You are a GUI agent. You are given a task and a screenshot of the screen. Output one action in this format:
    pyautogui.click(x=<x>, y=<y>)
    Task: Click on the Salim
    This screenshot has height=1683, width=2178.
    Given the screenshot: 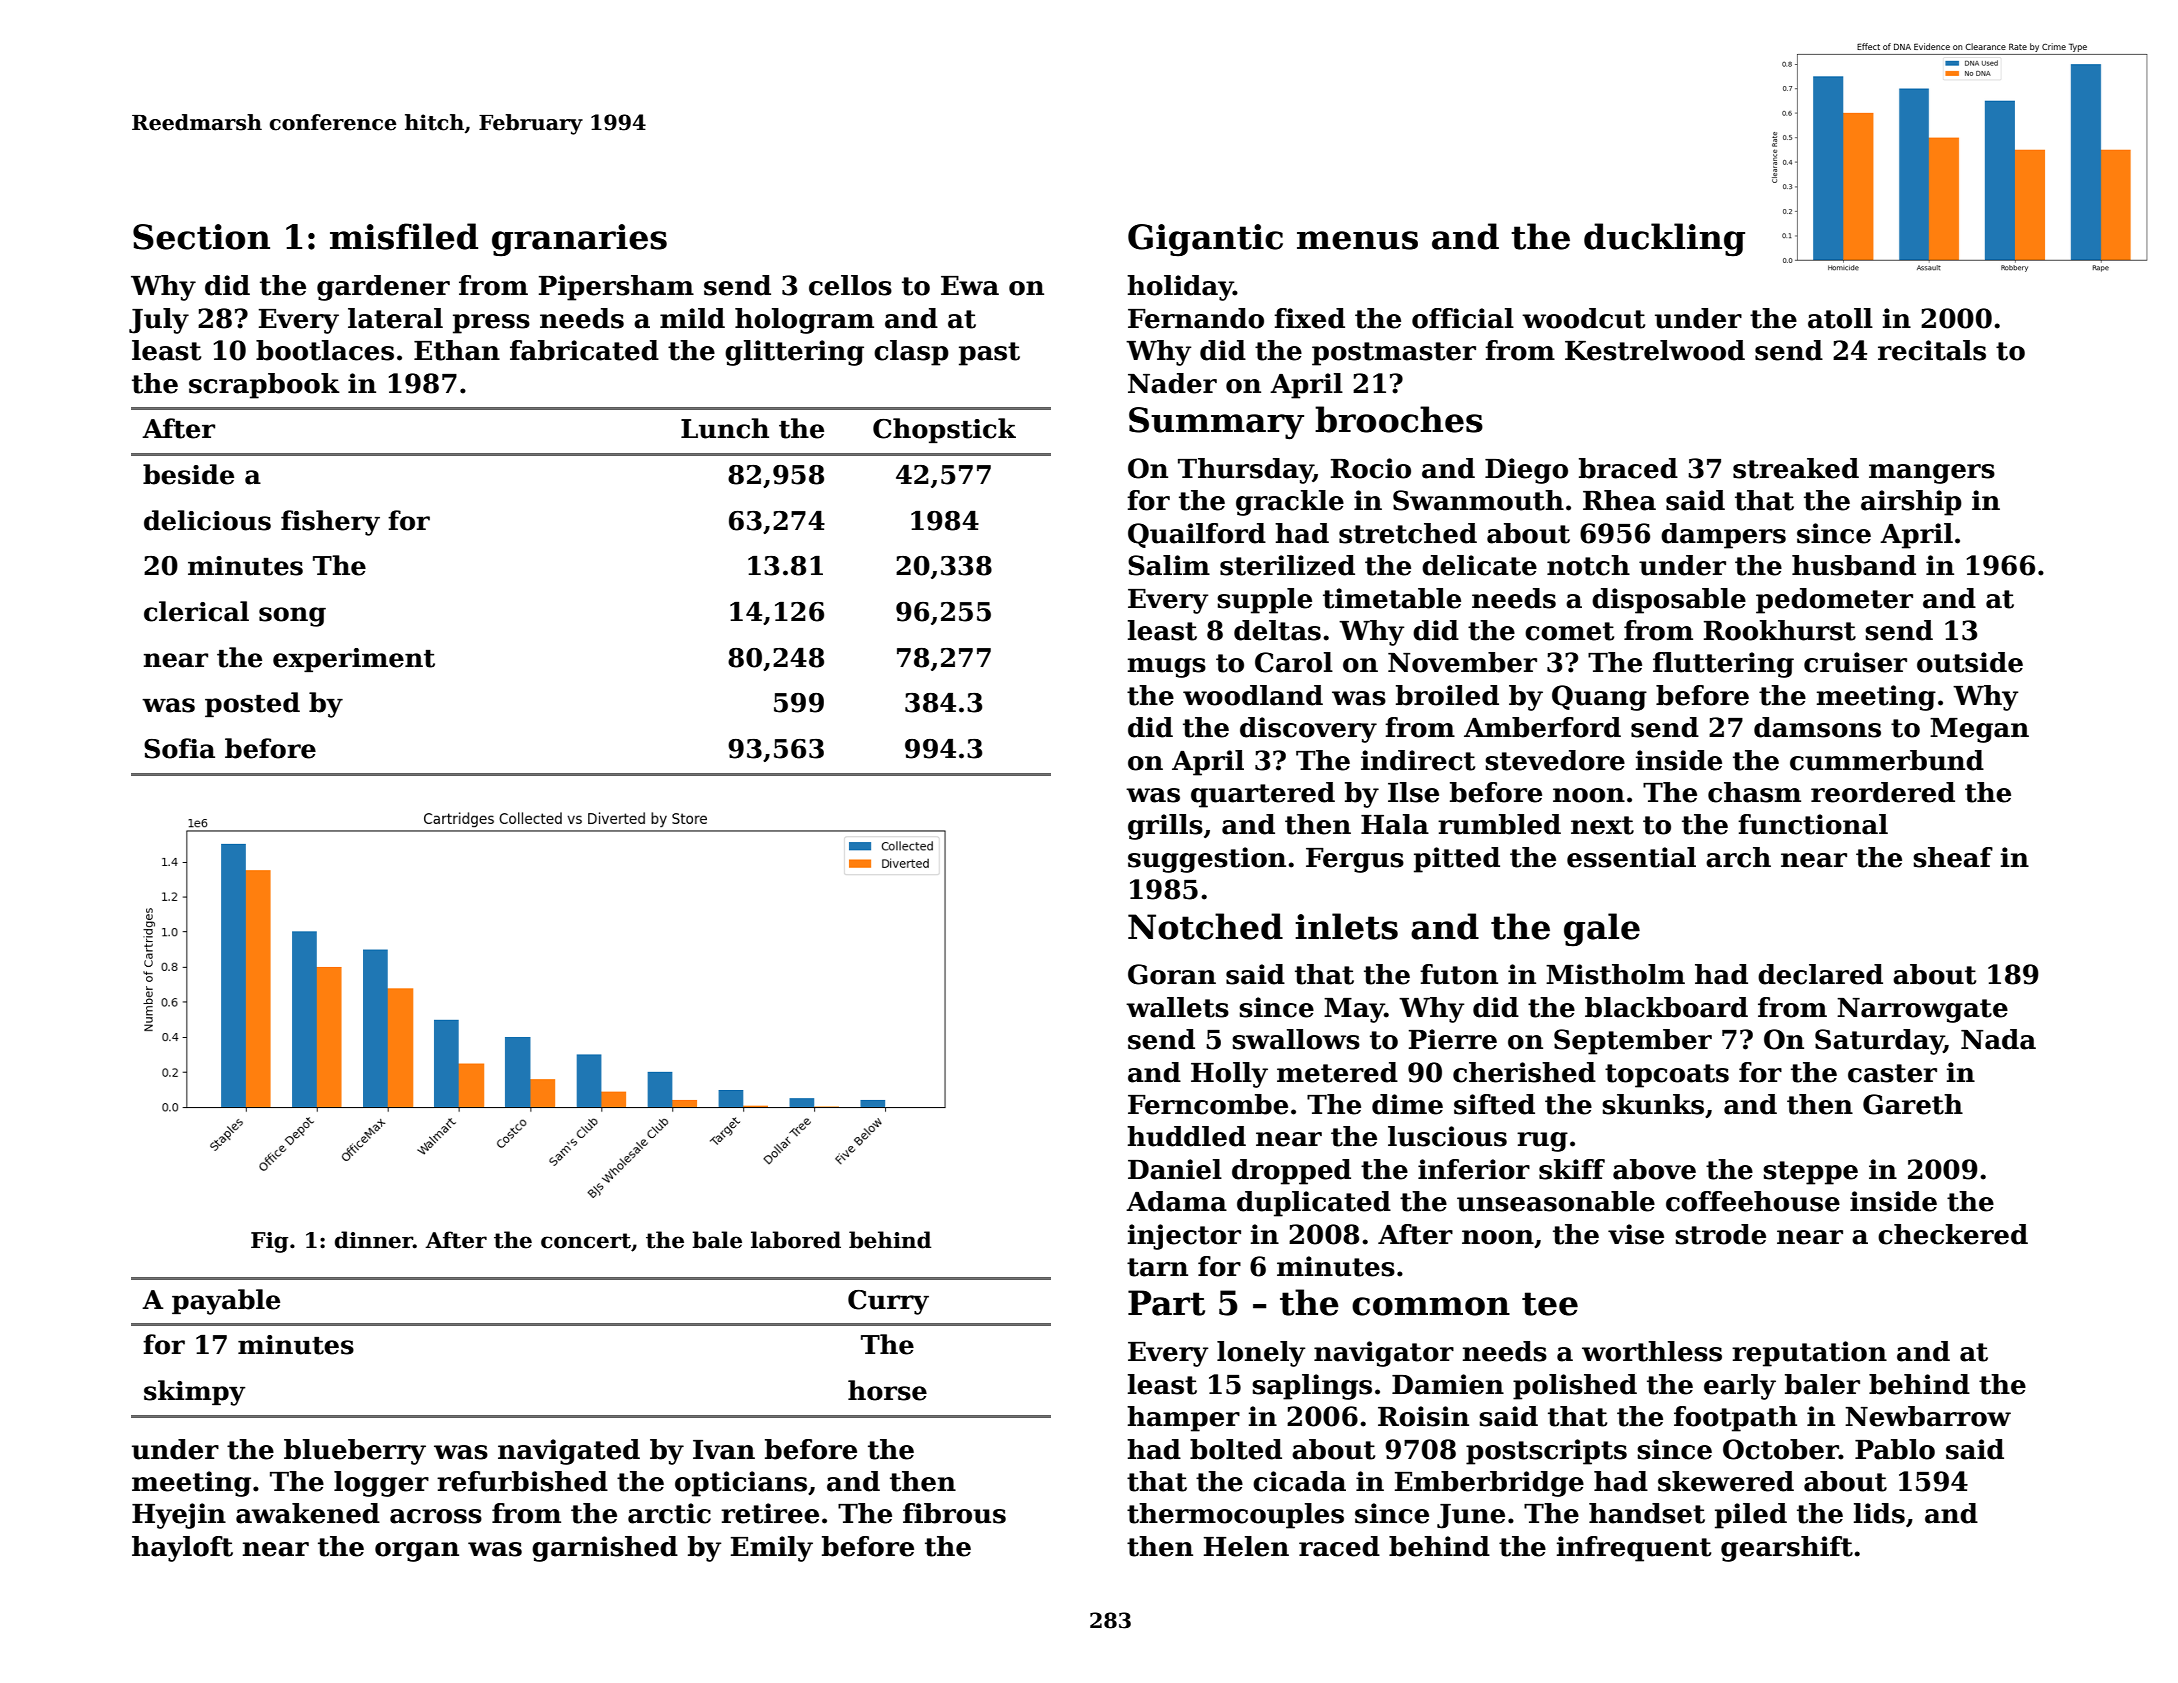 What is the action you would take?
    pyautogui.click(x=1169, y=565)
